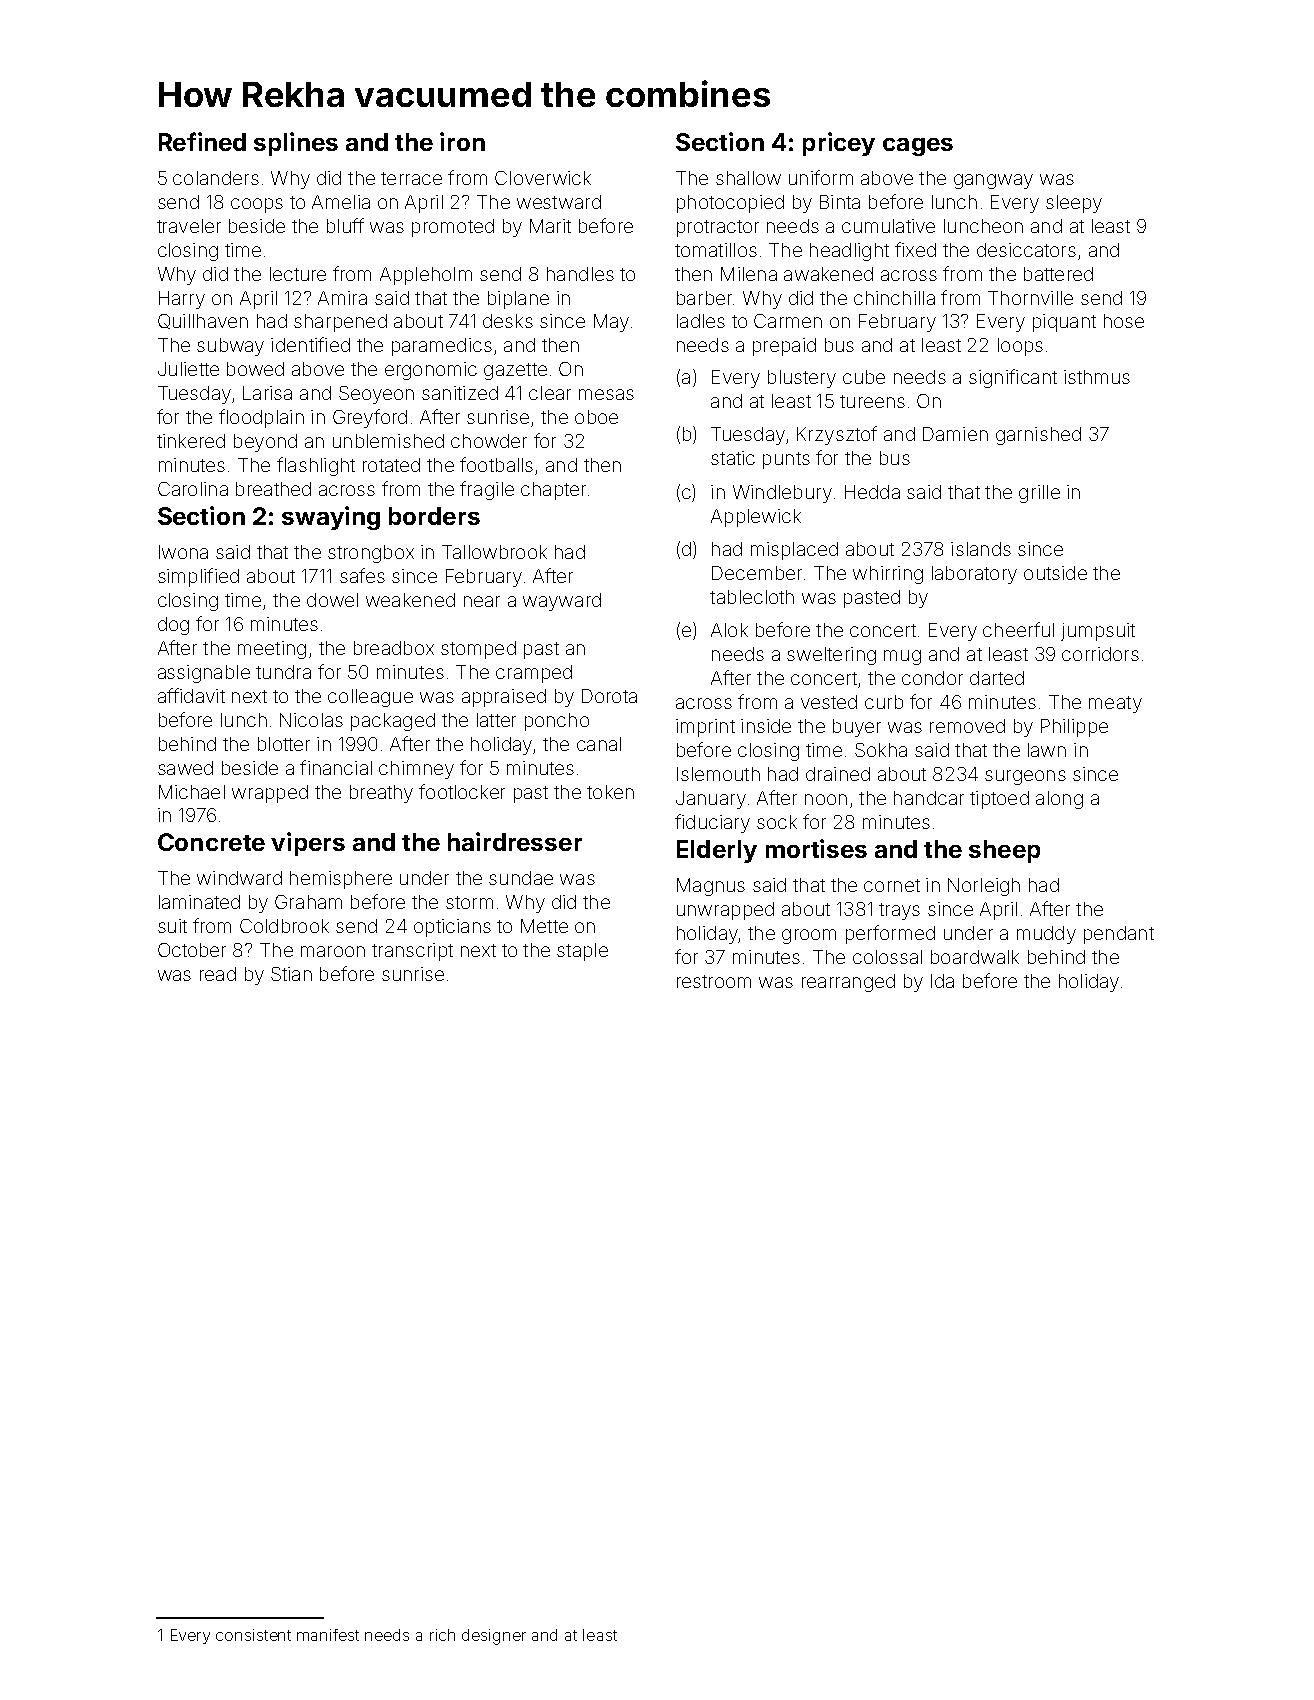 This document has height=1700, width=1314. Describe the element at coordinates (193, 489) in the document. I see `Carolina` at that location.
